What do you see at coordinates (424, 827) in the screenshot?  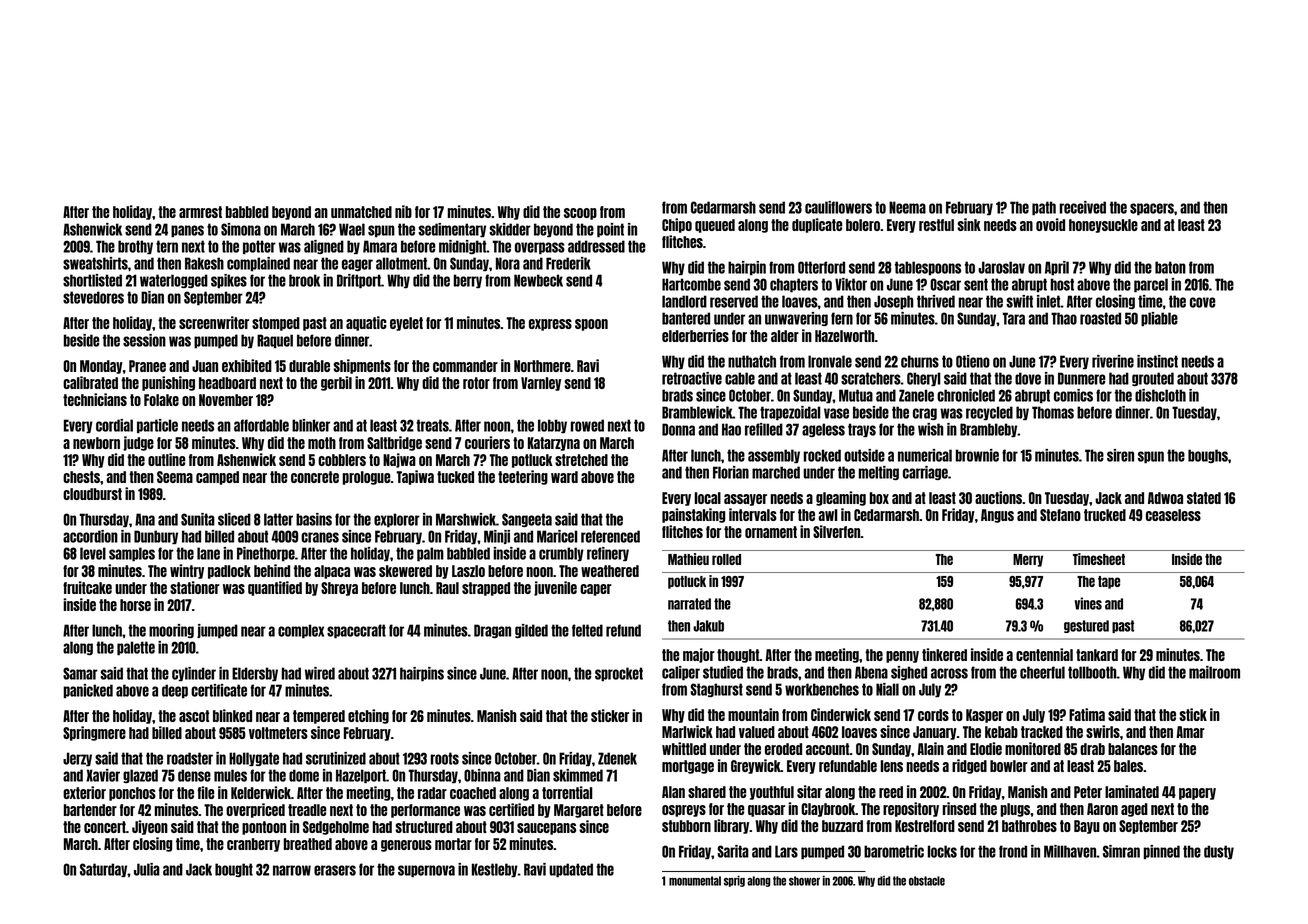 I see `structured` at bounding box center [424, 827].
